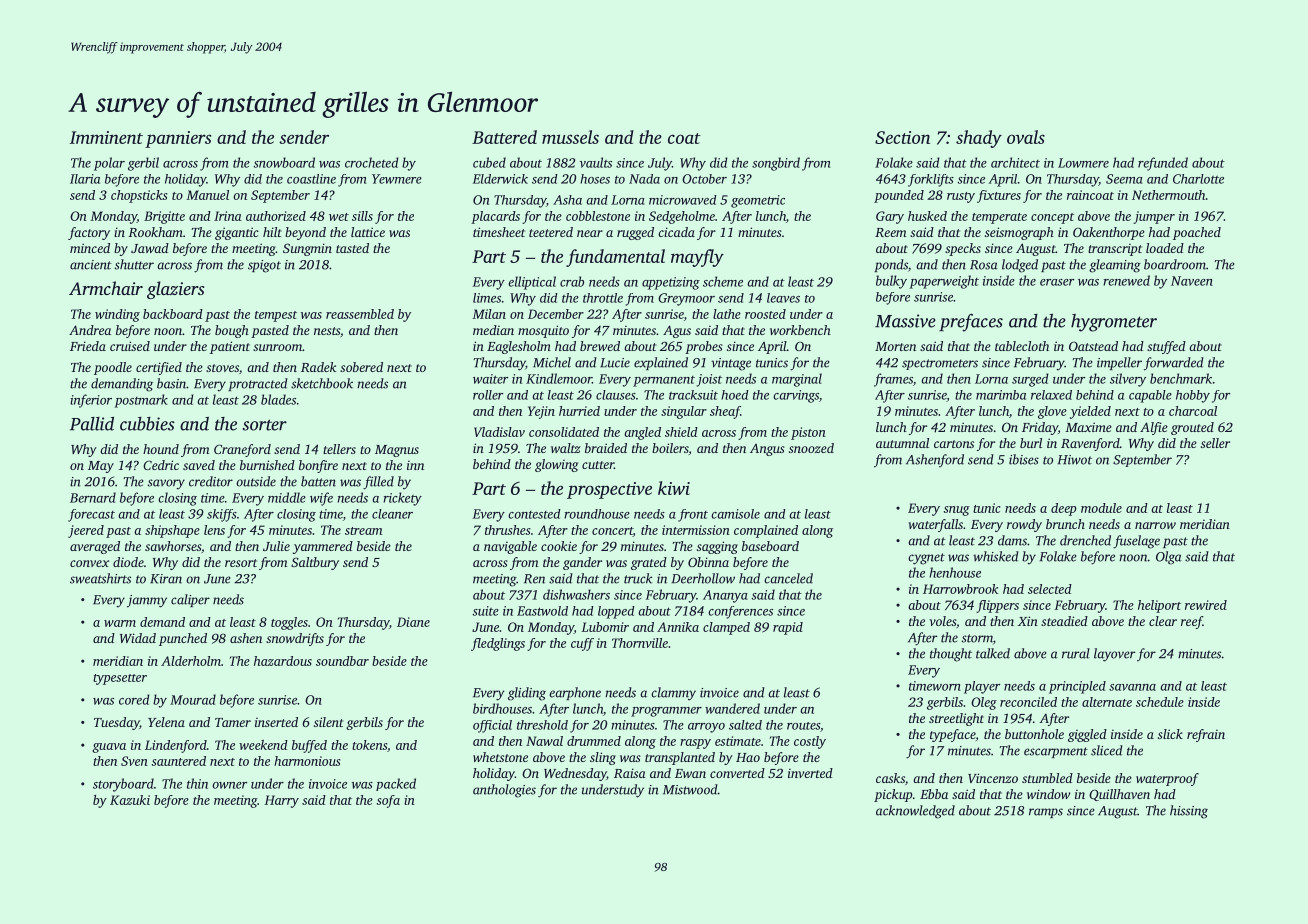  Describe the element at coordinates (1197, 233) in the image. I see `poached` at that location.
